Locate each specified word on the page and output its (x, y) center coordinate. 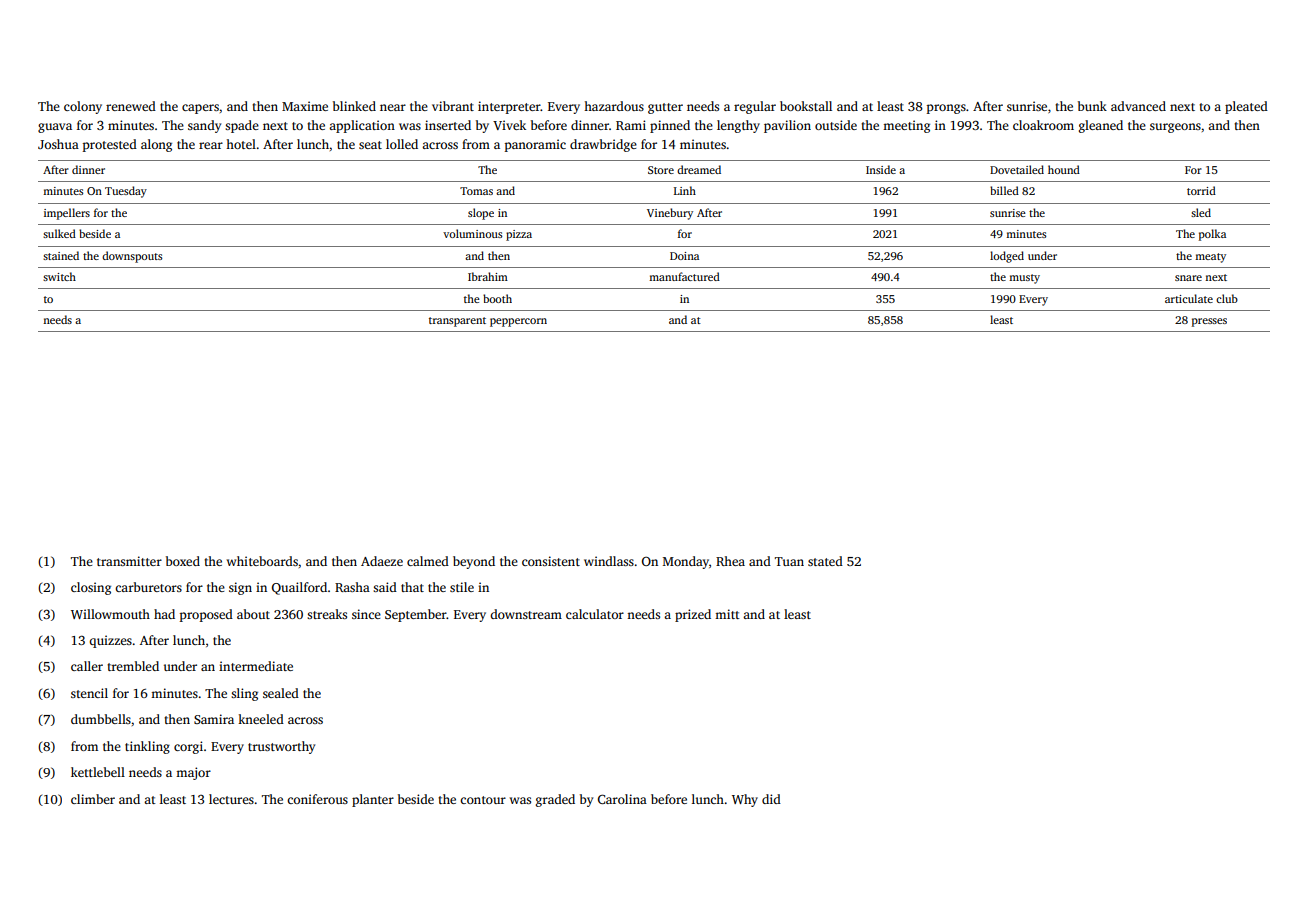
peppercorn (518, 322)
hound (1064, 169)
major (193, 773)
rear (211, 145)
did (771, 799)
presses (1209, 322)
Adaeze (382, 561)
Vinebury (670, 214)
